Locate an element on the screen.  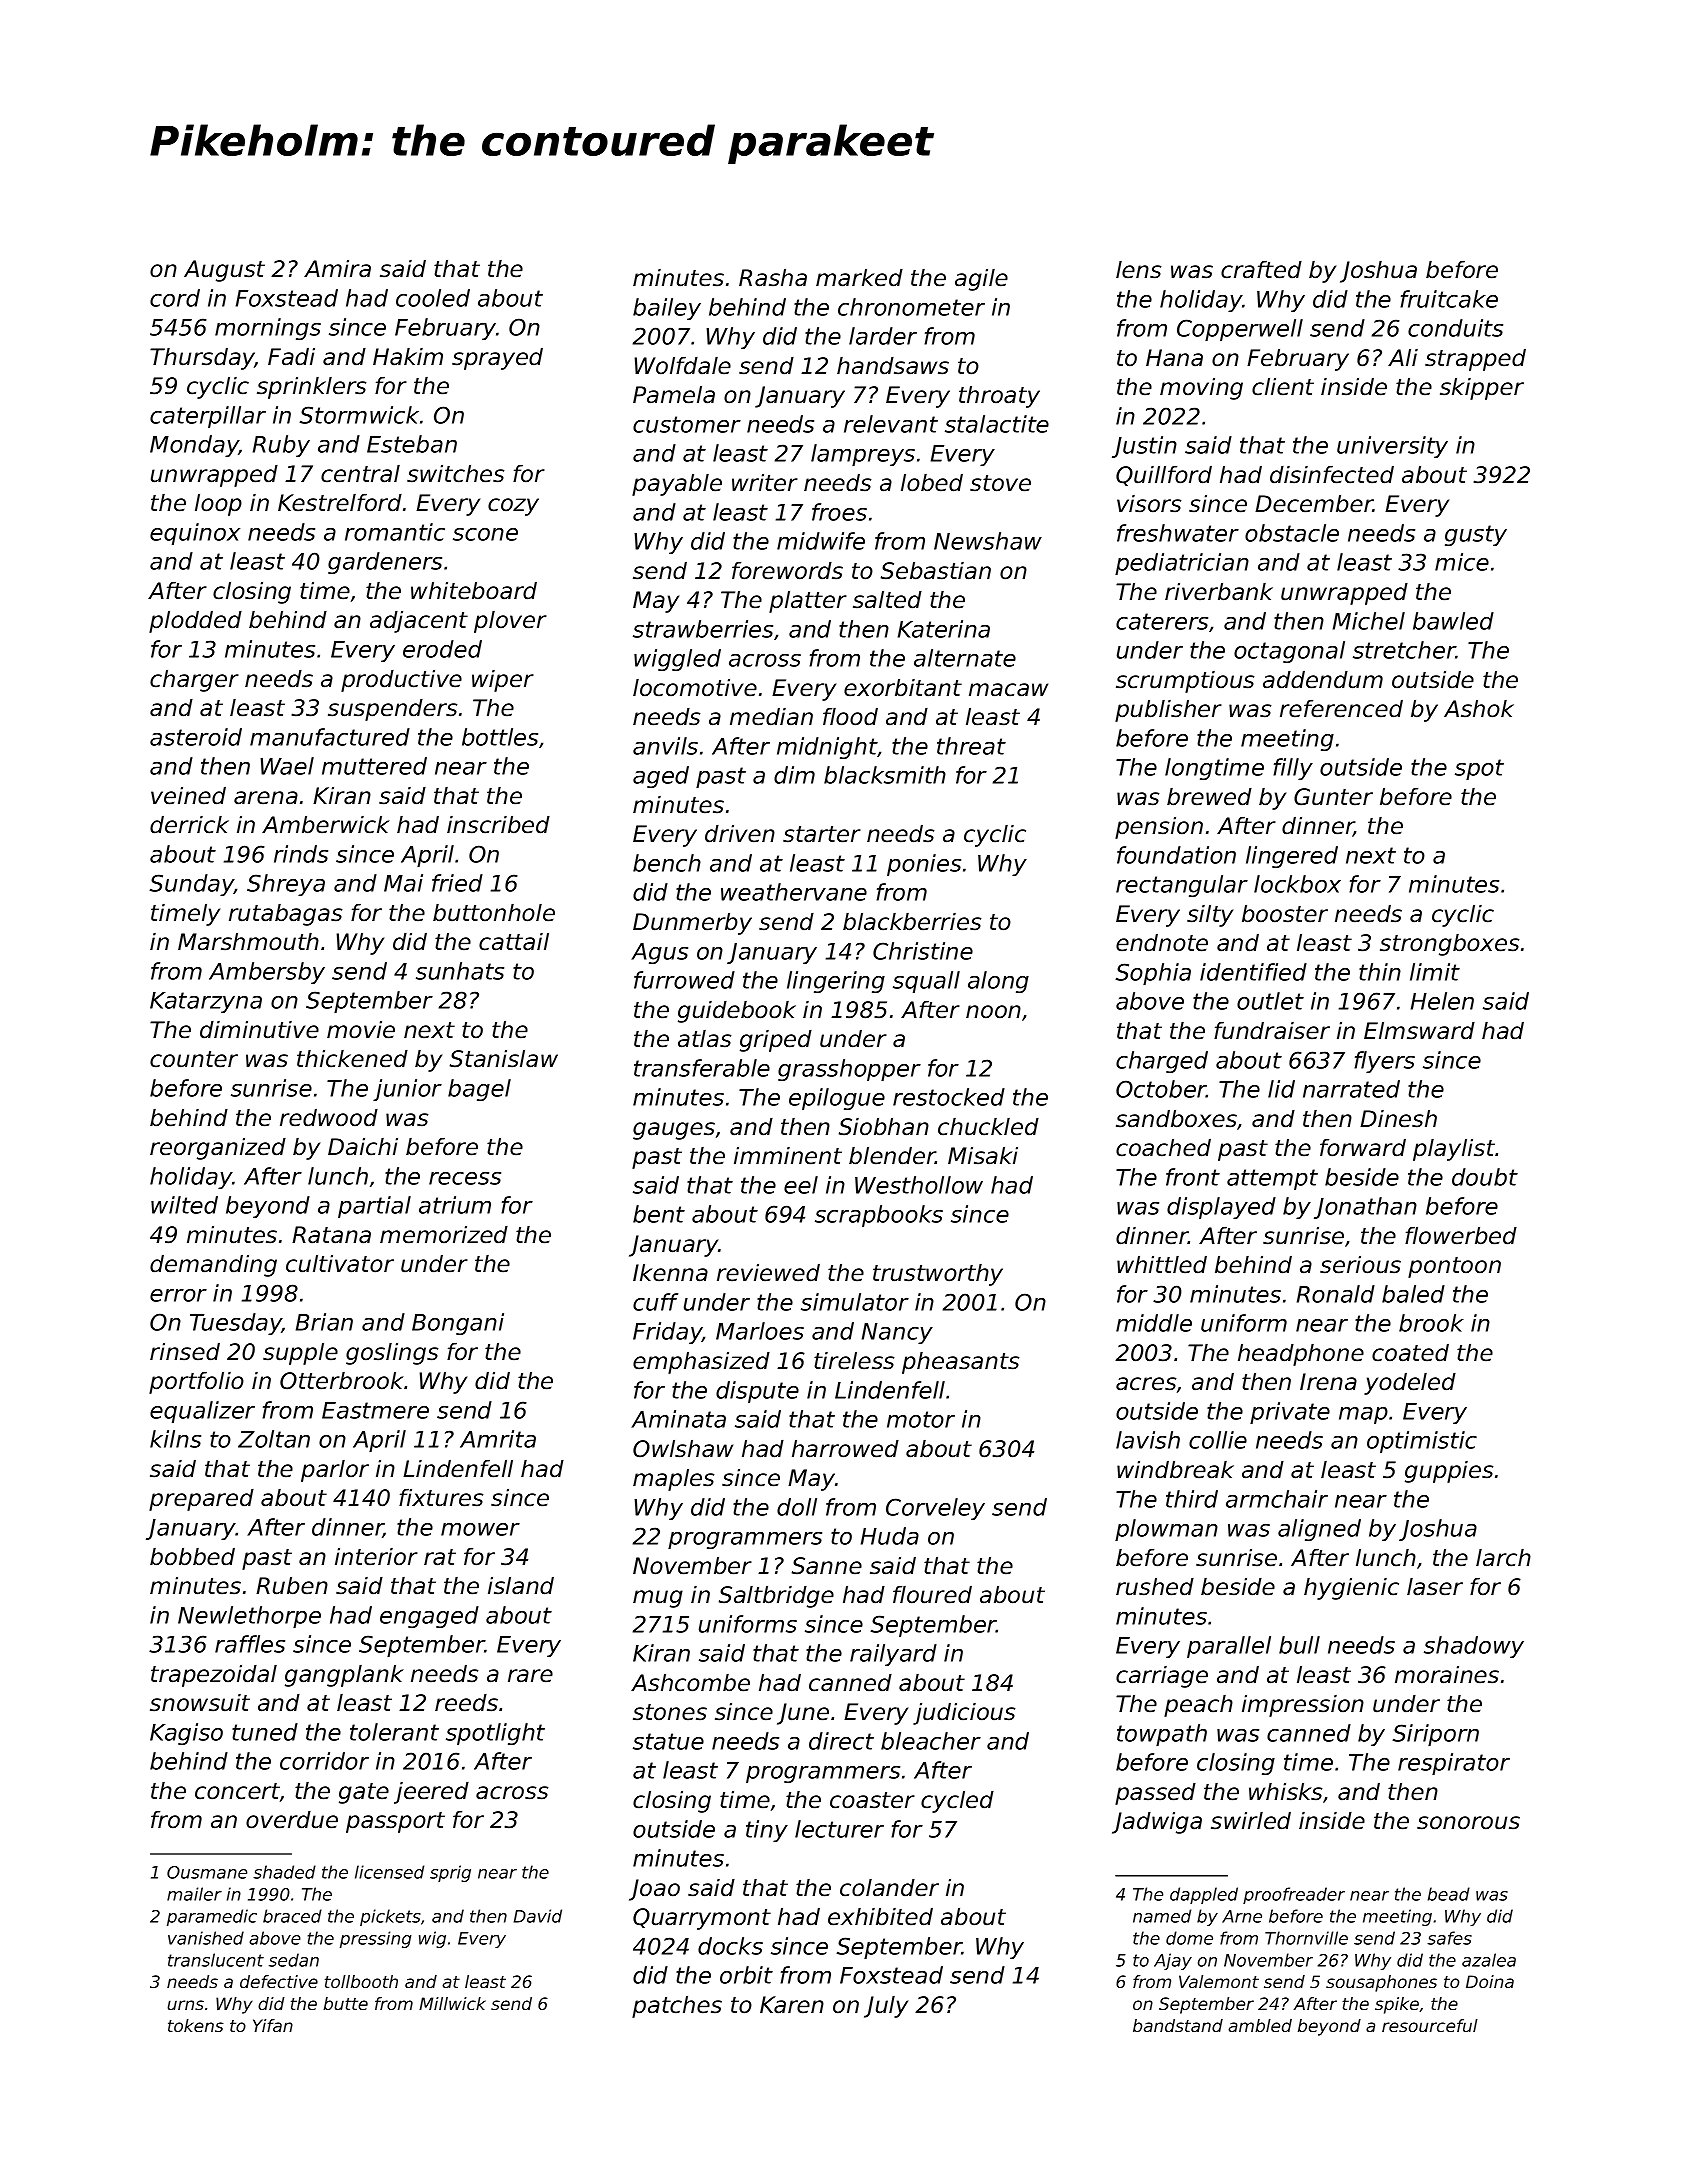
coached is located at coordinates (1163, 1148).
